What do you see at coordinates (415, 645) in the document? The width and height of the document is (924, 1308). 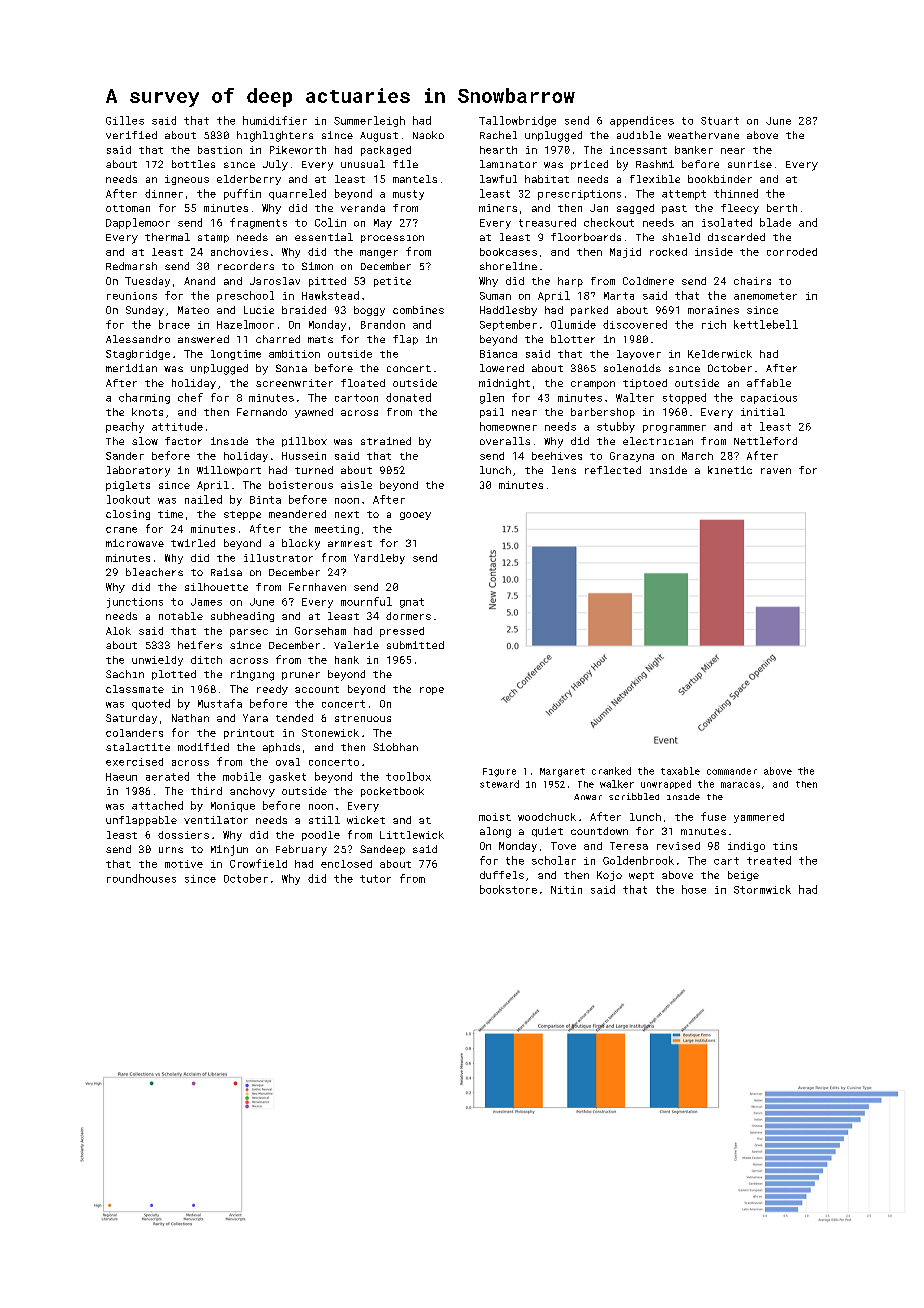 I see `submitted` at bounding box center [415, 645].
